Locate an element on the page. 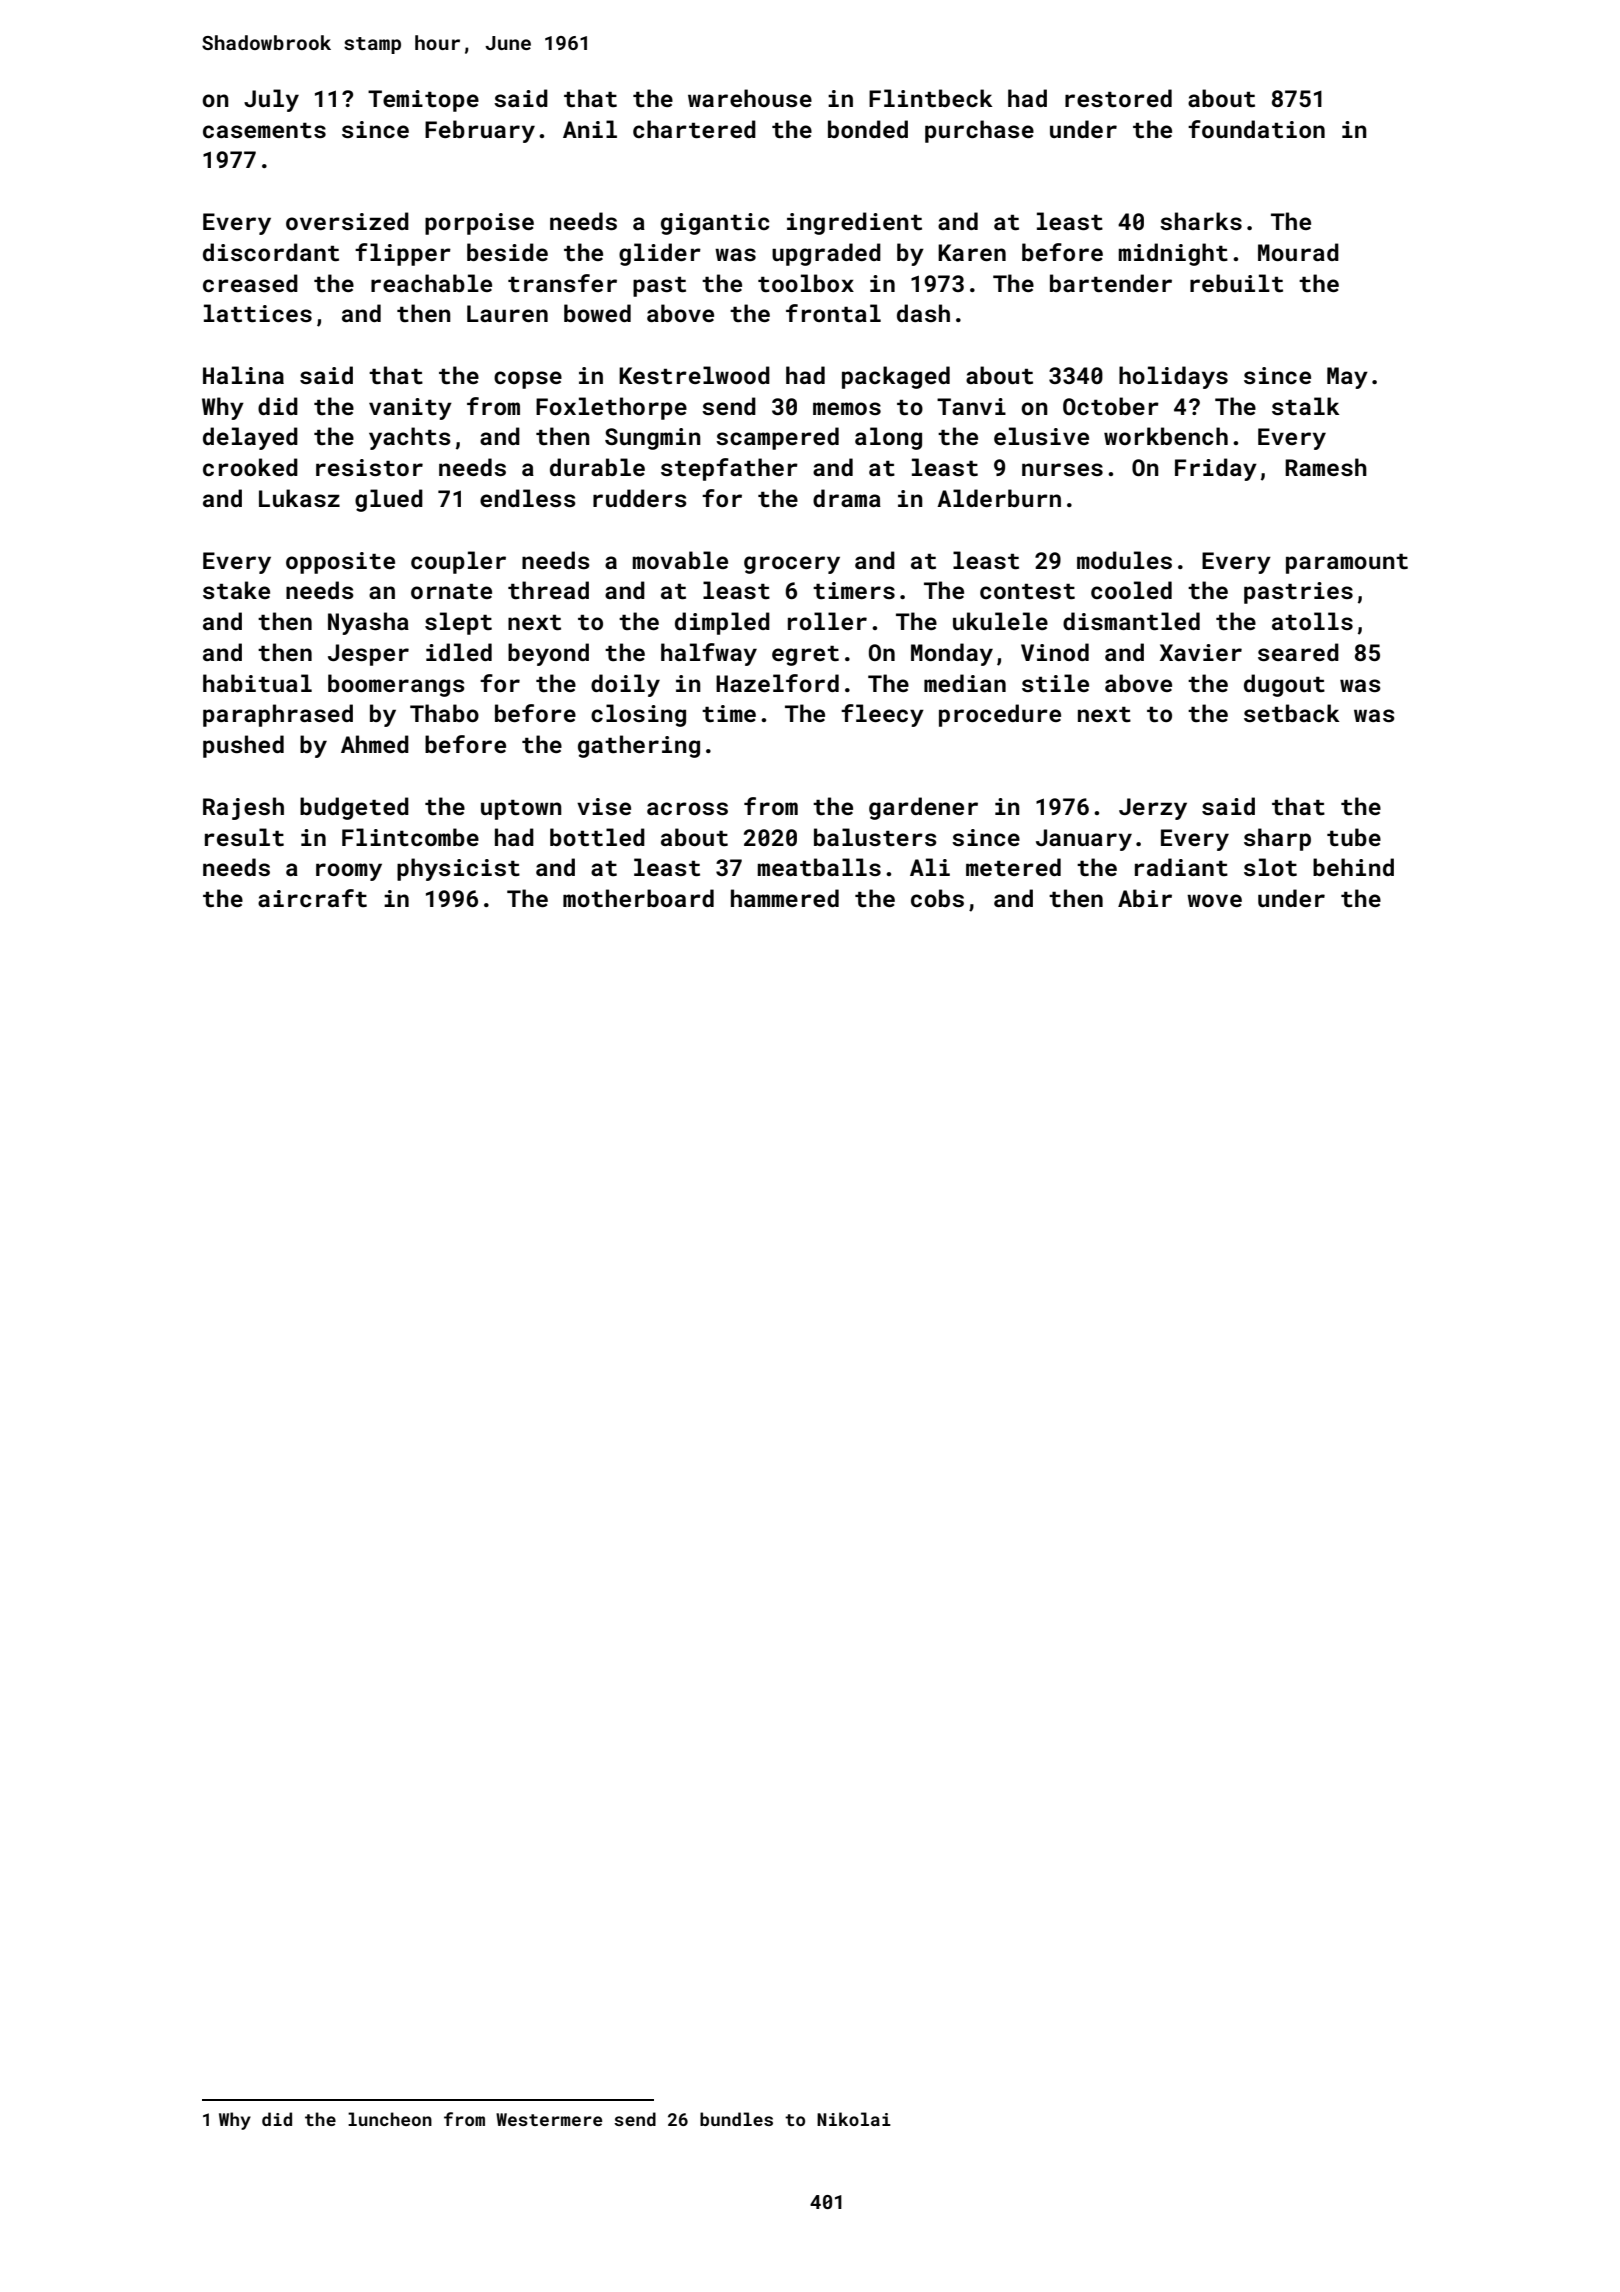 Image resolution: width=1620 pixels, height=2292 pixels. luncheon is located at coordinates (390, 2119).
